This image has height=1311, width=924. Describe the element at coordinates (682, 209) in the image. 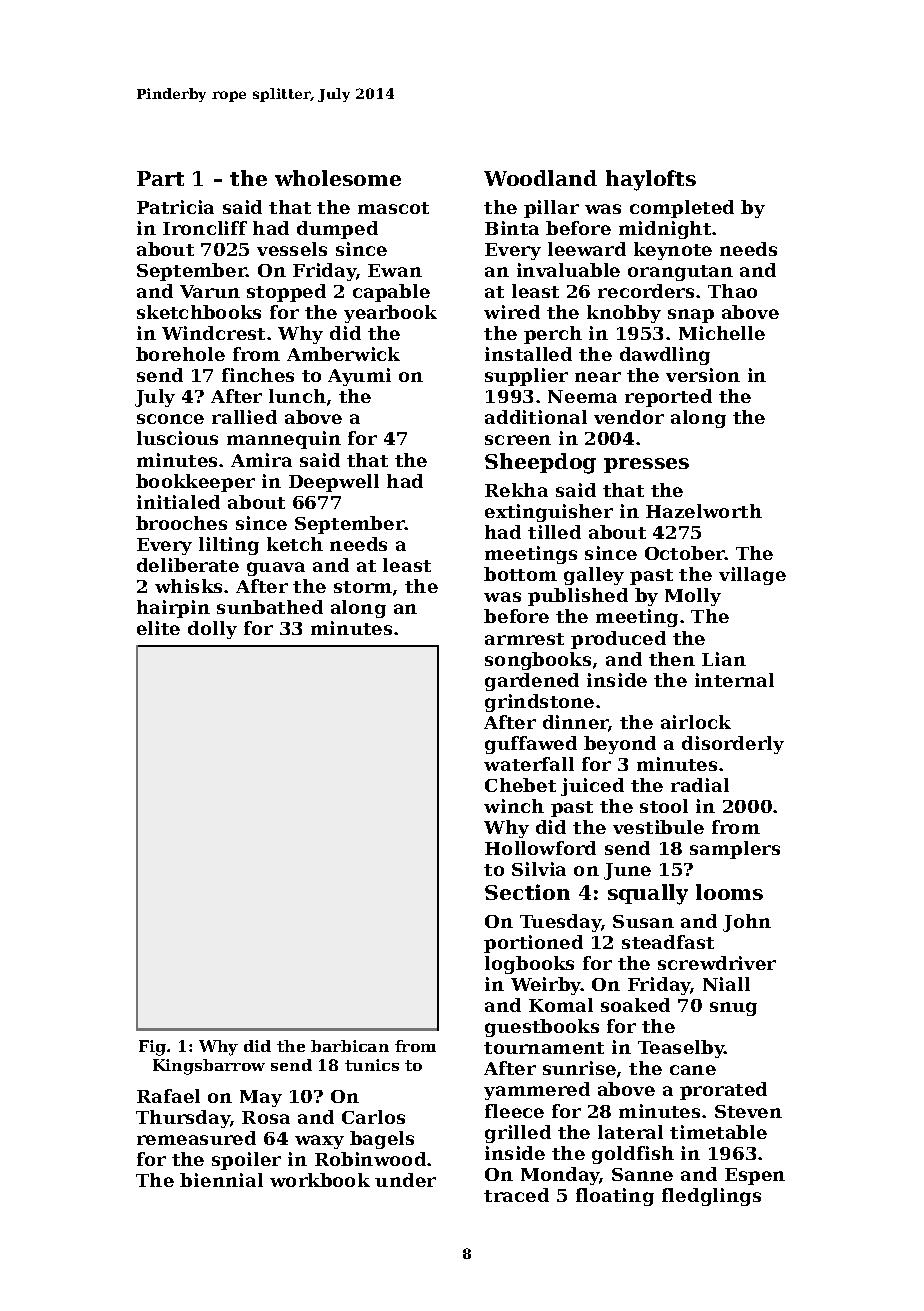

I see `completed` at that location.
